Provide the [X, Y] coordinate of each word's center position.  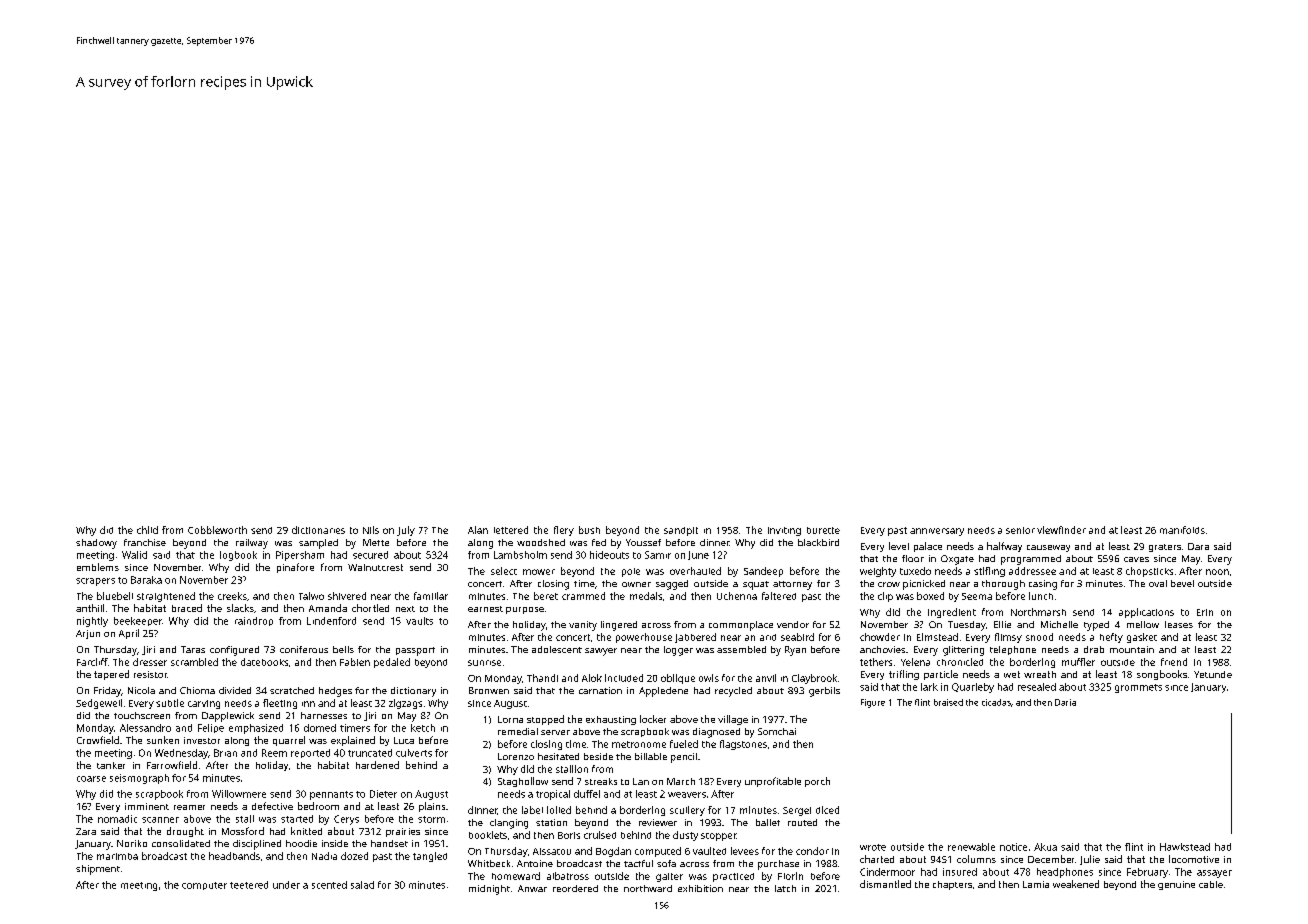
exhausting [611, 720]
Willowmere [239, 794]
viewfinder [1061, 530]
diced [827, 810]
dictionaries [318, 530]
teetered [249, 885]
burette [823, 530]
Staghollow [523, 782]
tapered [111, 675]
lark [929, 687]
